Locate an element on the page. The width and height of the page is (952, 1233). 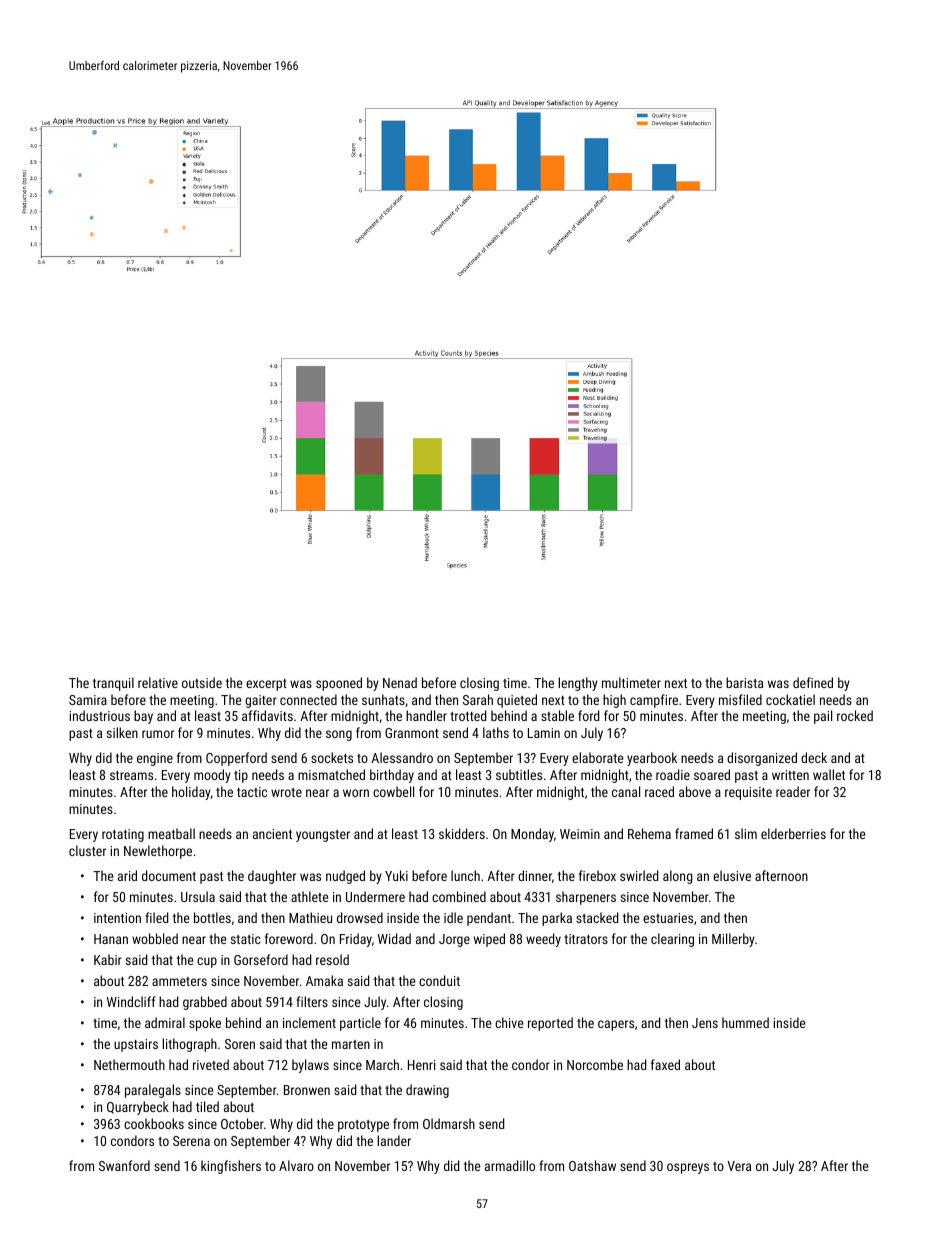
barista is located at coordinates (744, 682).
